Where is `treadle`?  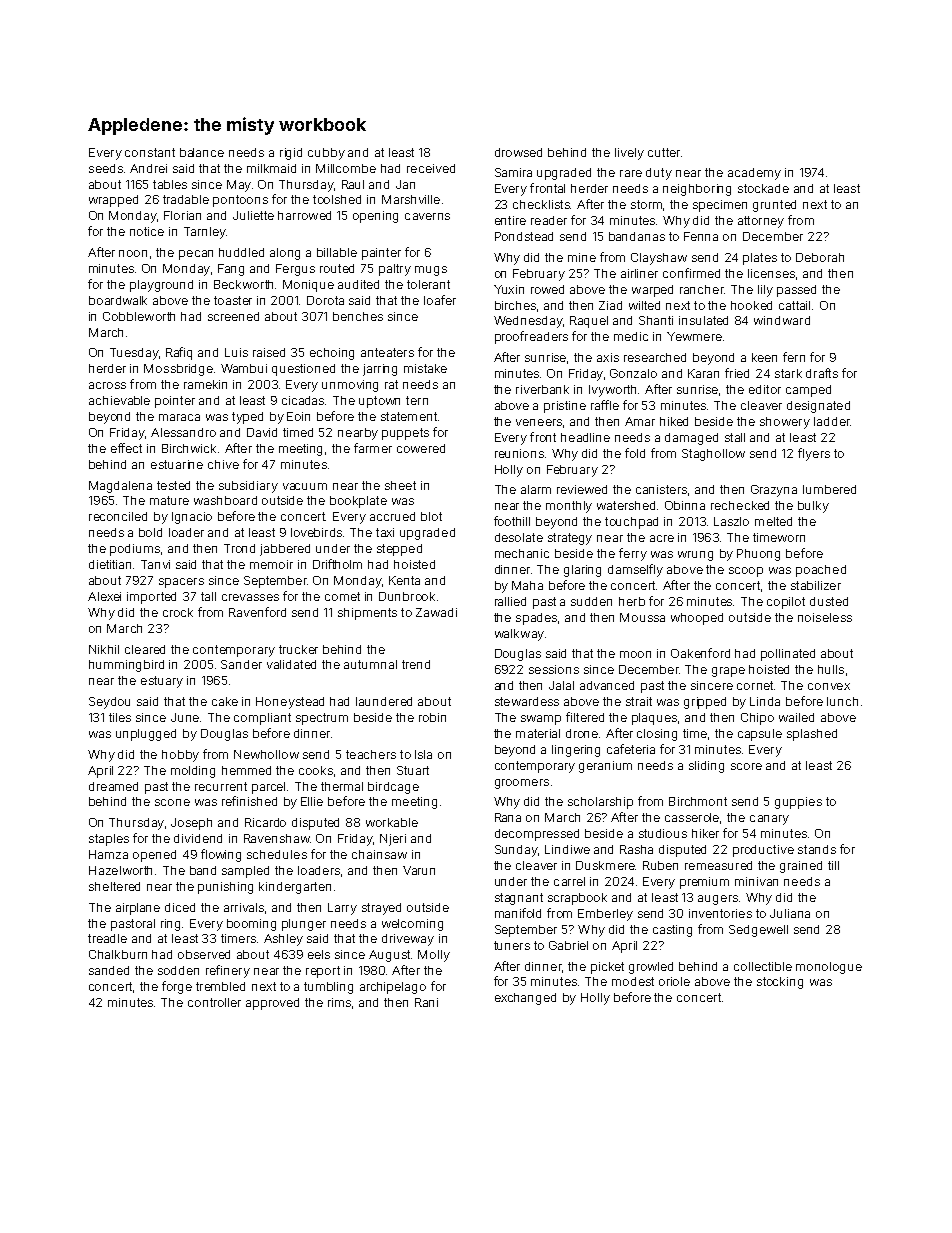
treadle is located at coordinates (107, 938).
